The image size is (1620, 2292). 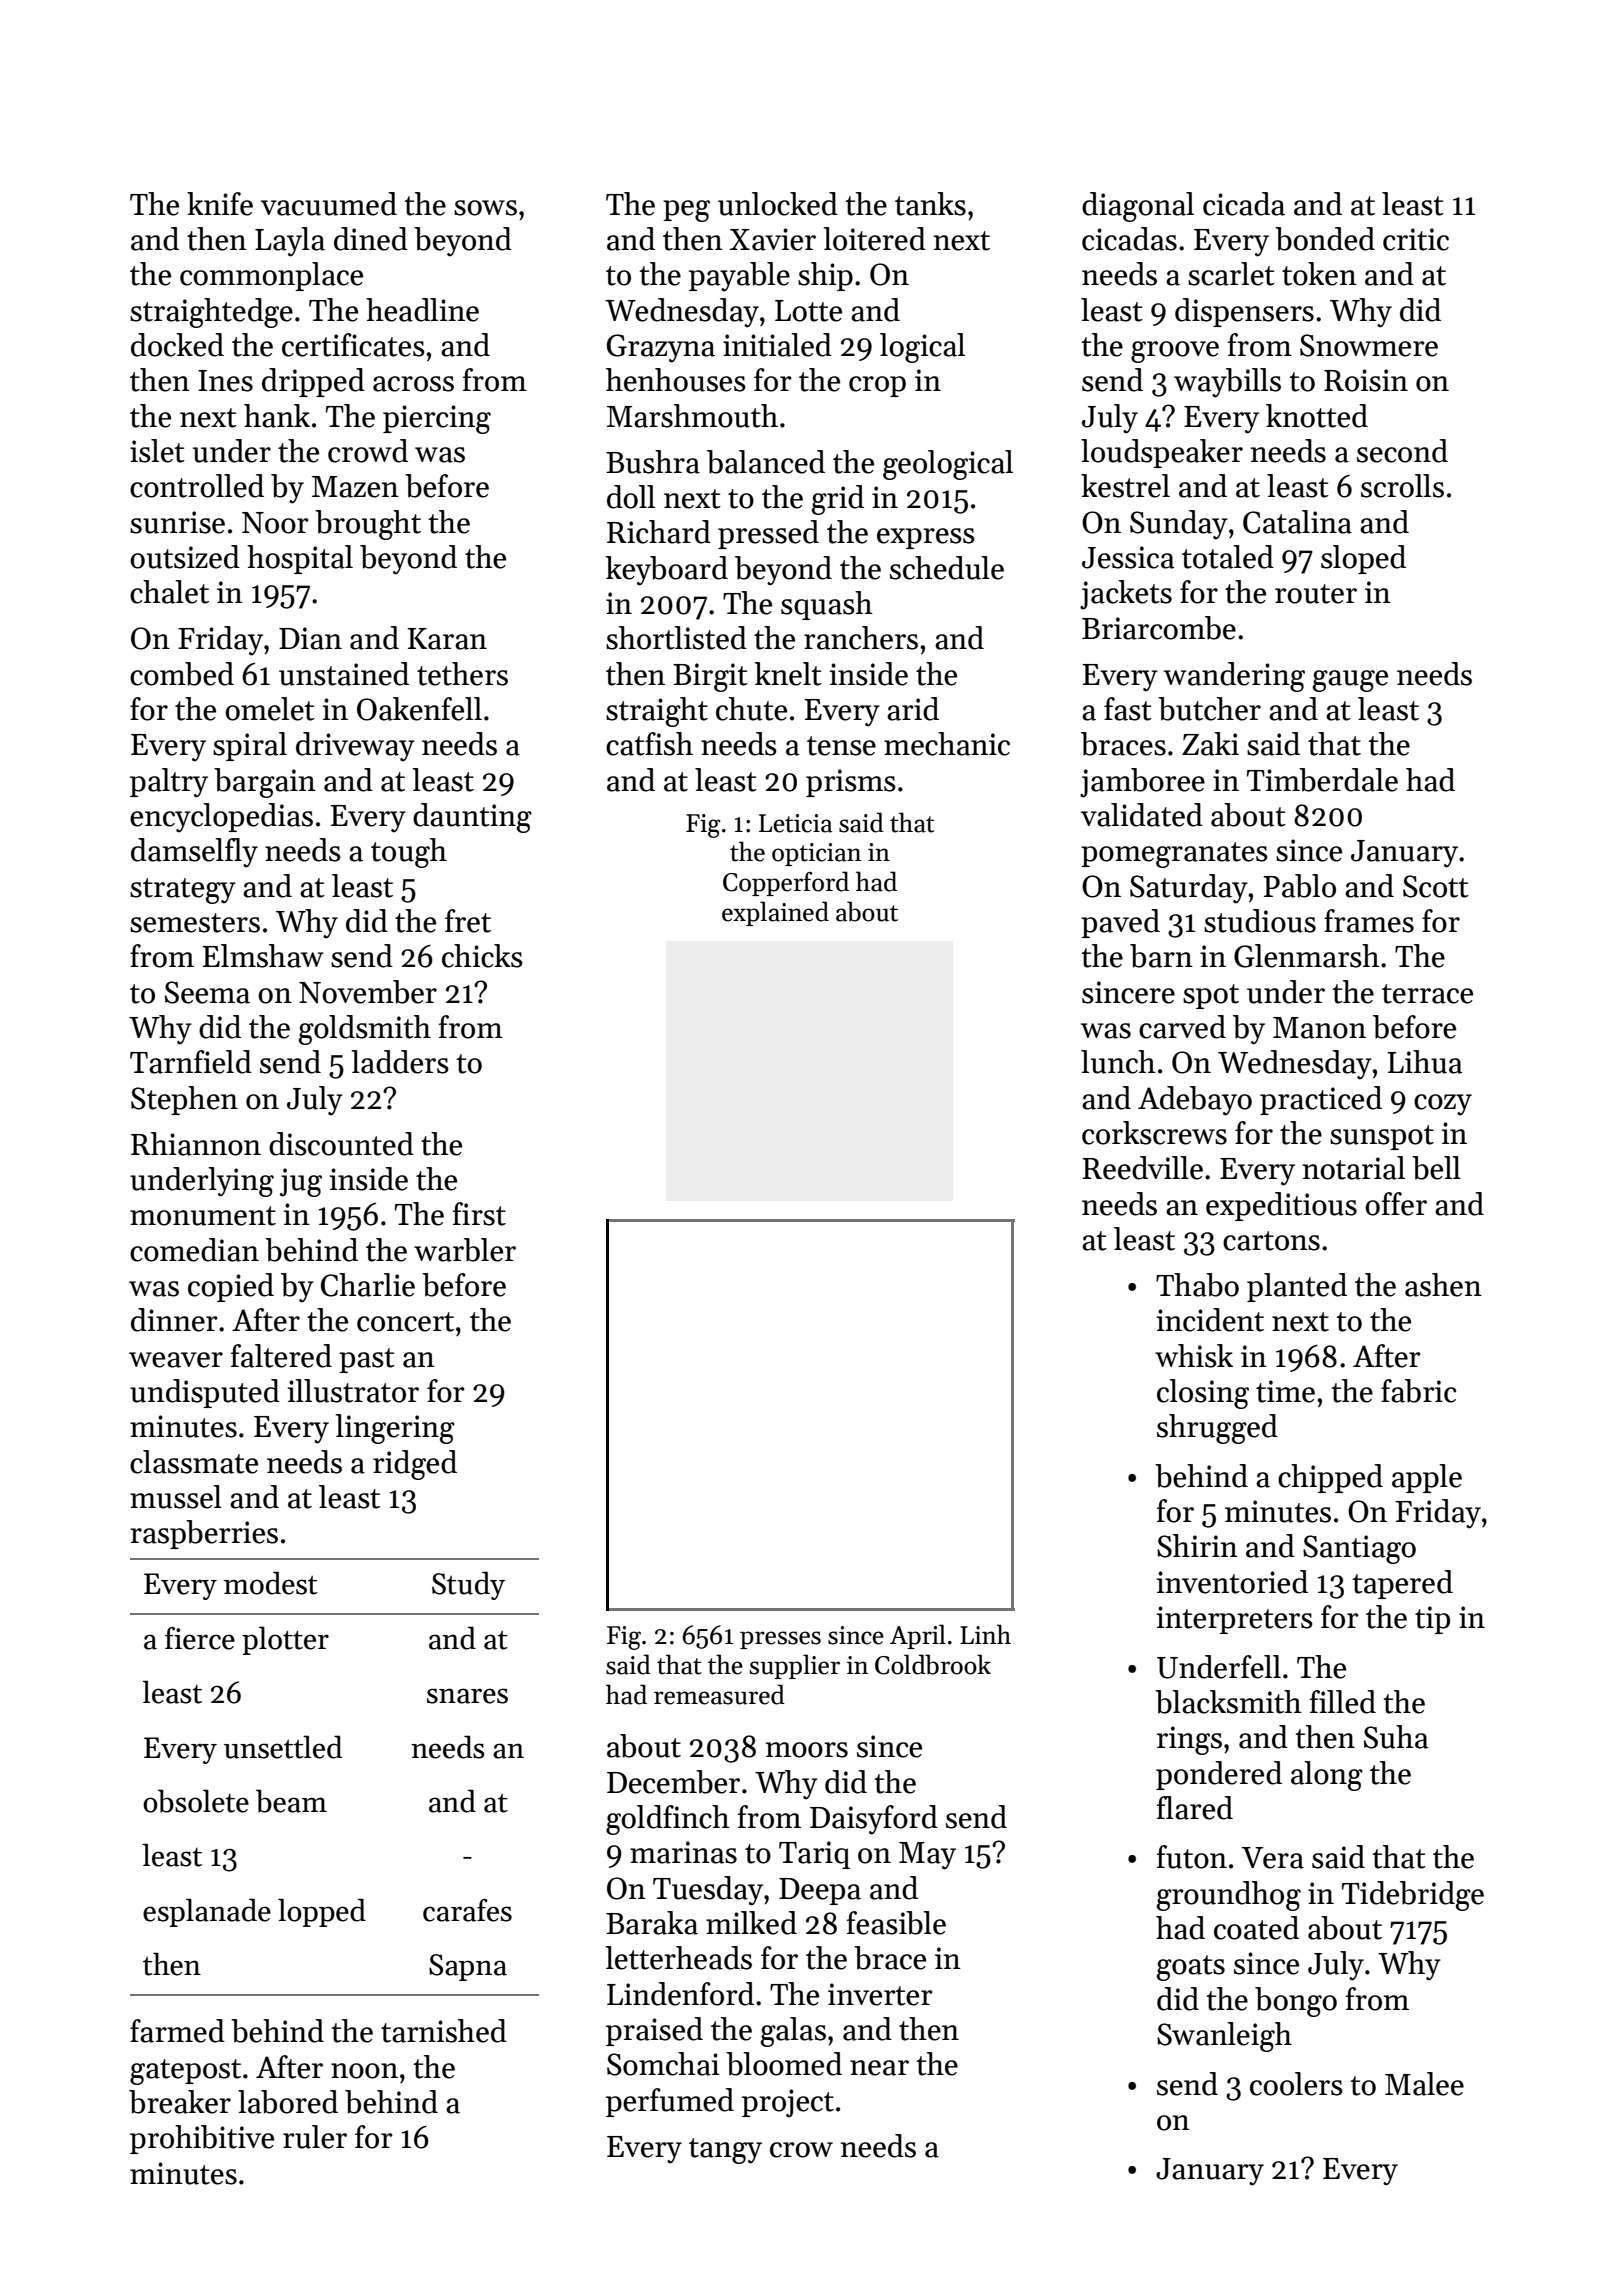 What do you see at coordinates (315, 2137) in the screenshot?
I see `ruler` at bounding box center [315, 2137].
